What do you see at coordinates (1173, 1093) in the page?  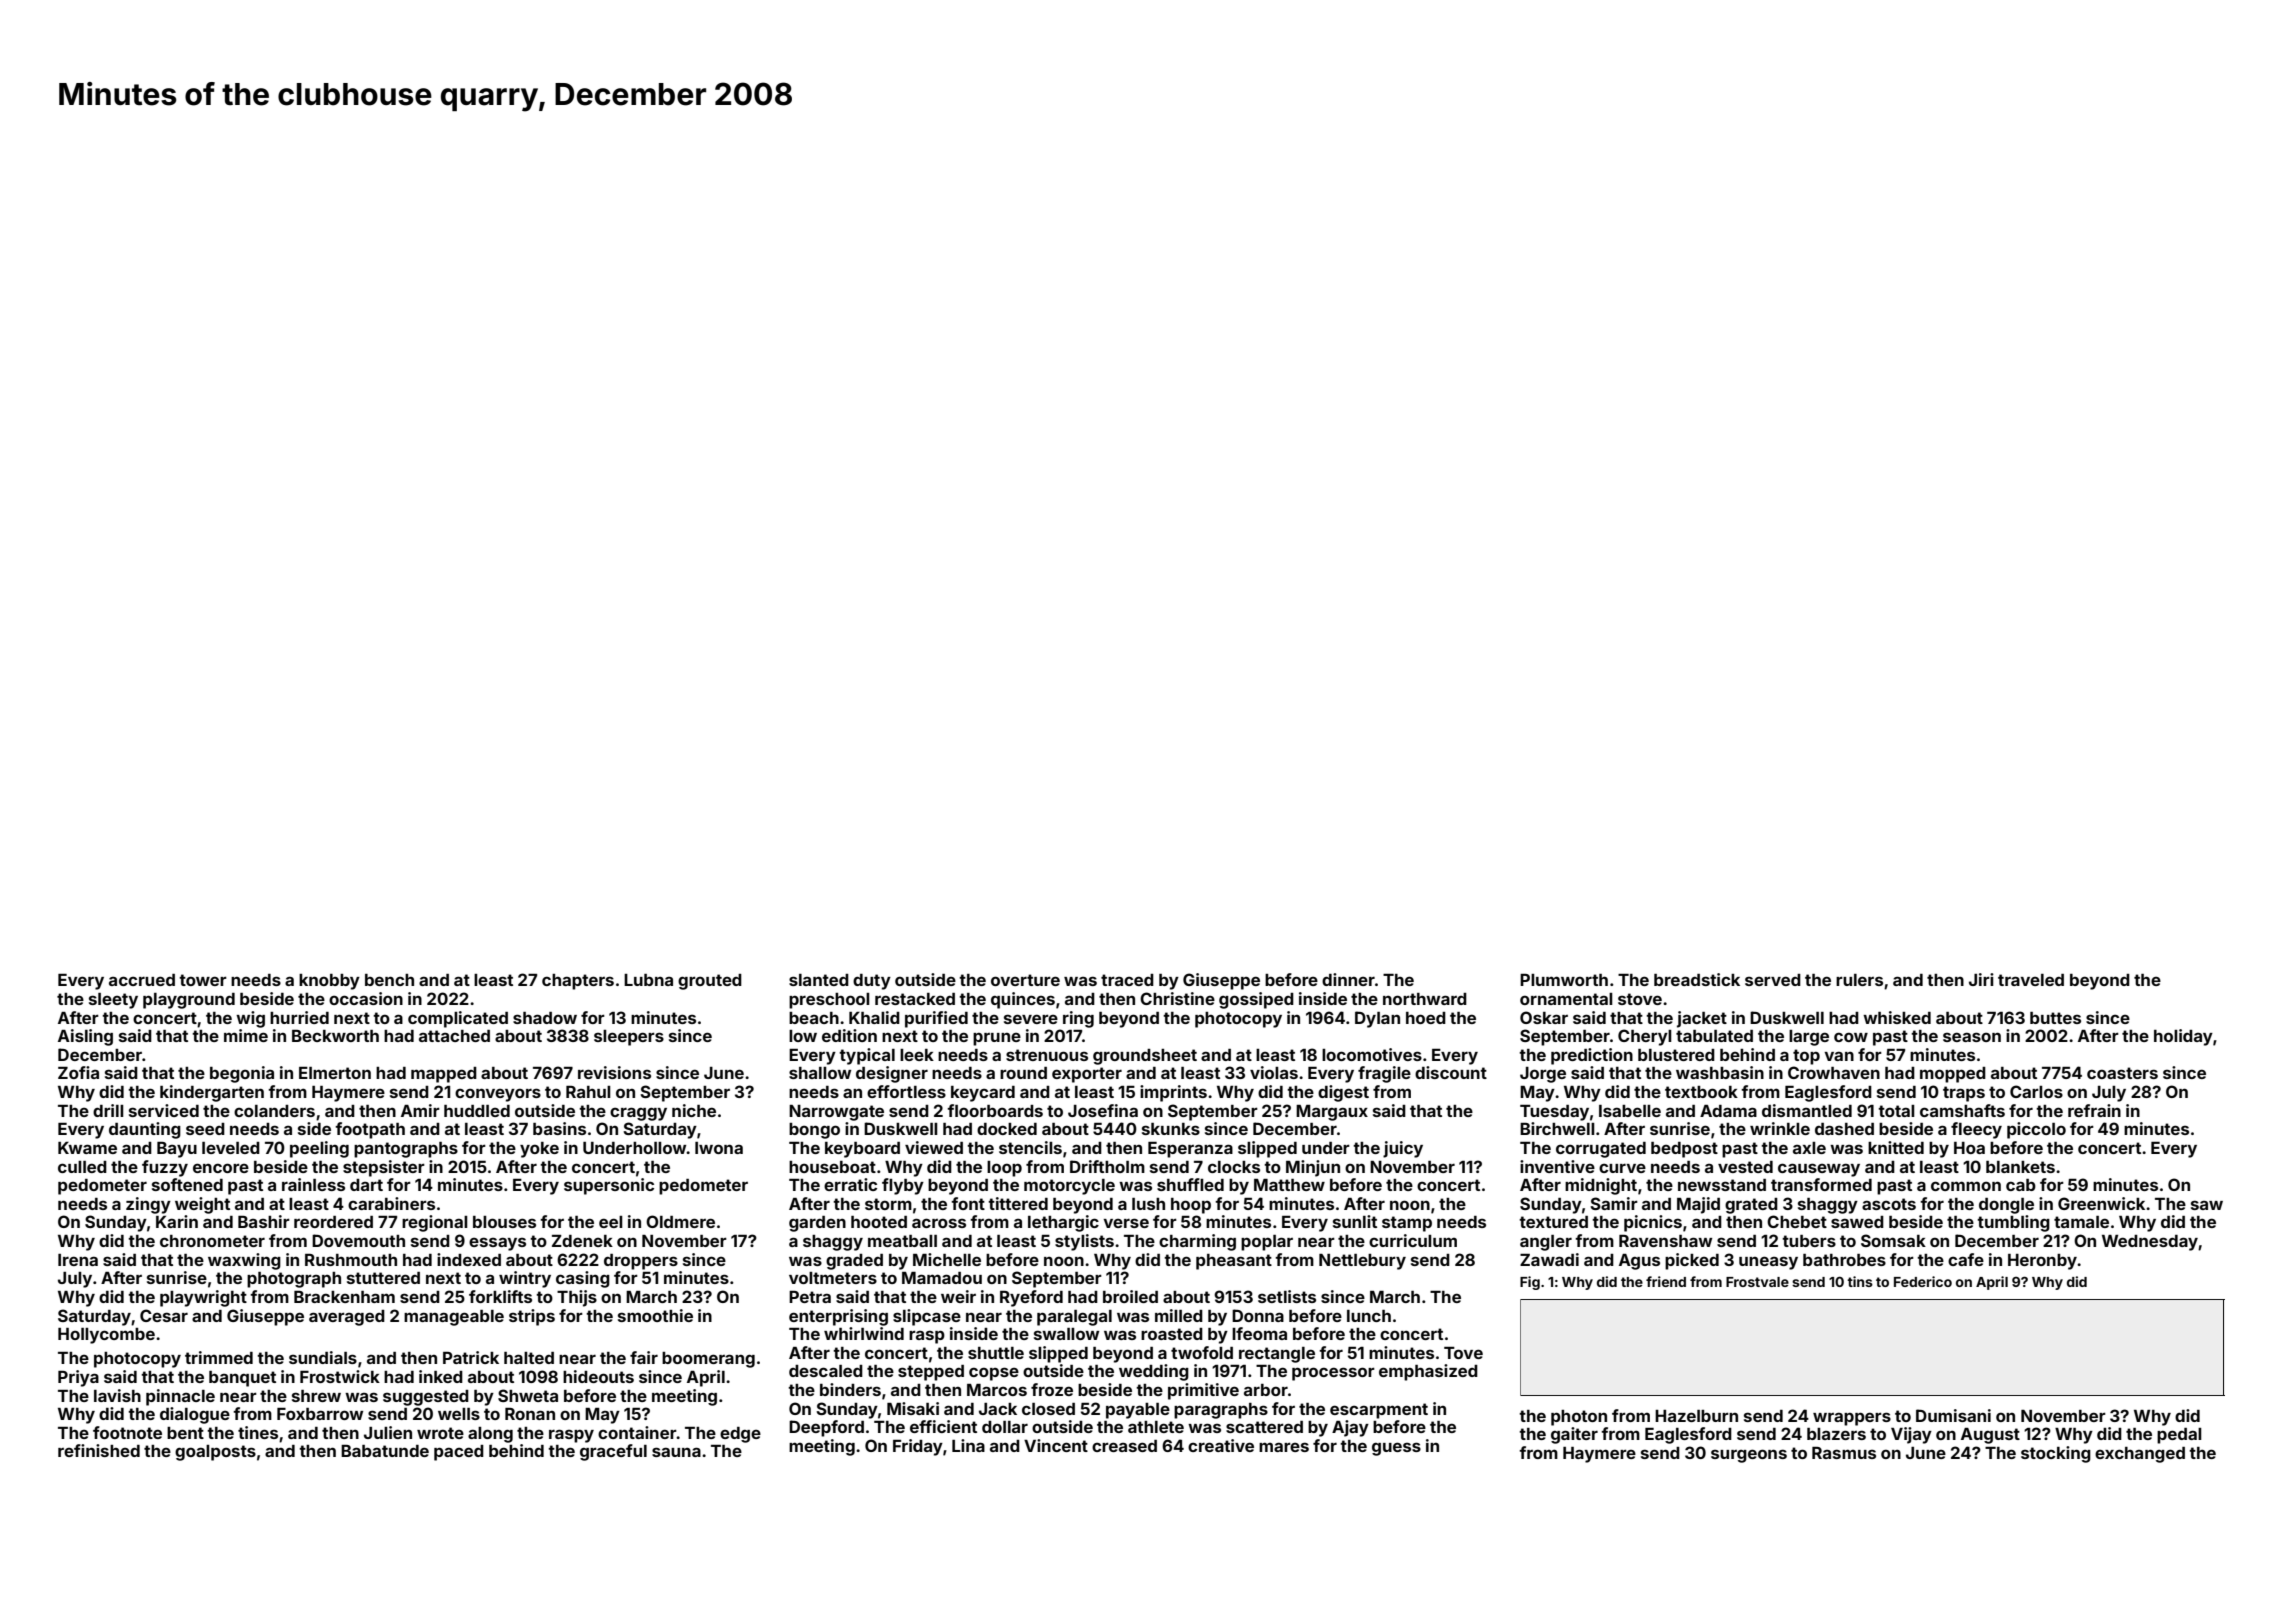 I see `imprints` at bounding box center [1173, 1093].
